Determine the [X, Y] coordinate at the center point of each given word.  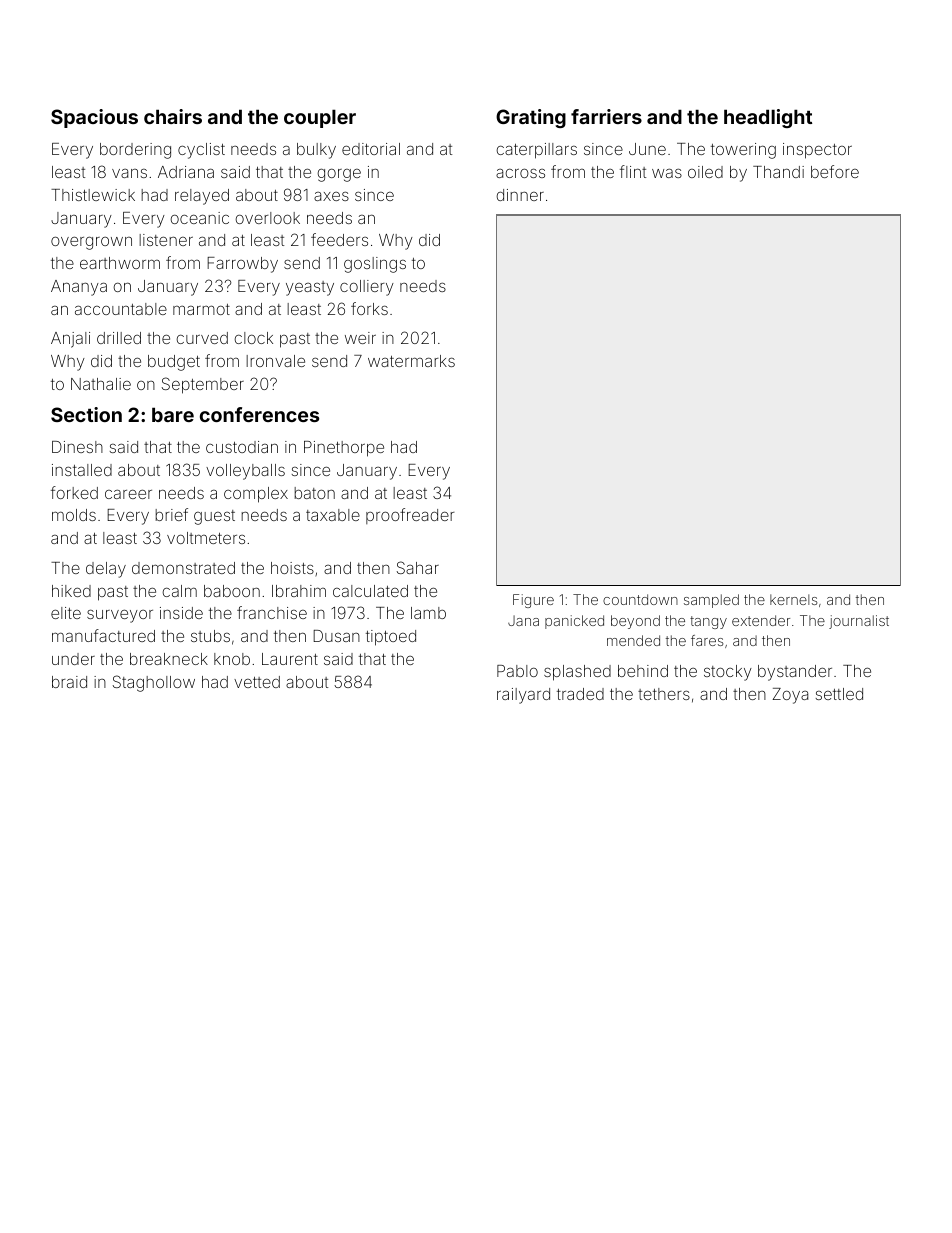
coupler [320, 118]
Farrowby [242, 265]
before [835, 171]
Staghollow [154, 683]
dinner [520, 195]
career [128, 494]
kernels [793, 599]
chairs [173, 116]
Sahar [418, 567]
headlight [768, 118]
